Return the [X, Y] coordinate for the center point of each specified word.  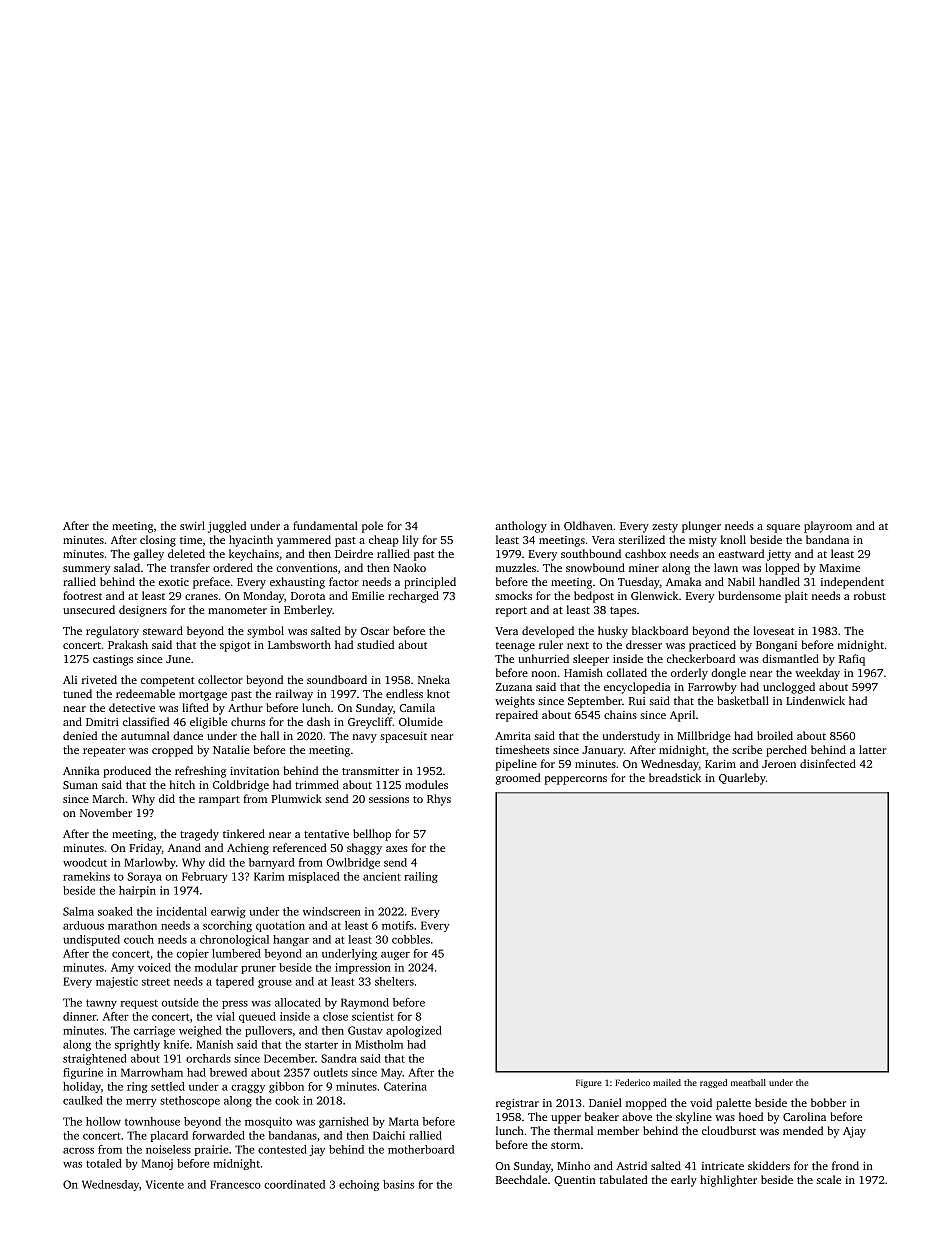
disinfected [828, 763]
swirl [192, 525]
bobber [828, 1102]
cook [287, 1100]
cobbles [411, 939]
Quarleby [742, 779]
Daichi [389, 1135]
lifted [195, 707]
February [205, 877]
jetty [779, 555]
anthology [521, 527]
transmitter [370, 771]
